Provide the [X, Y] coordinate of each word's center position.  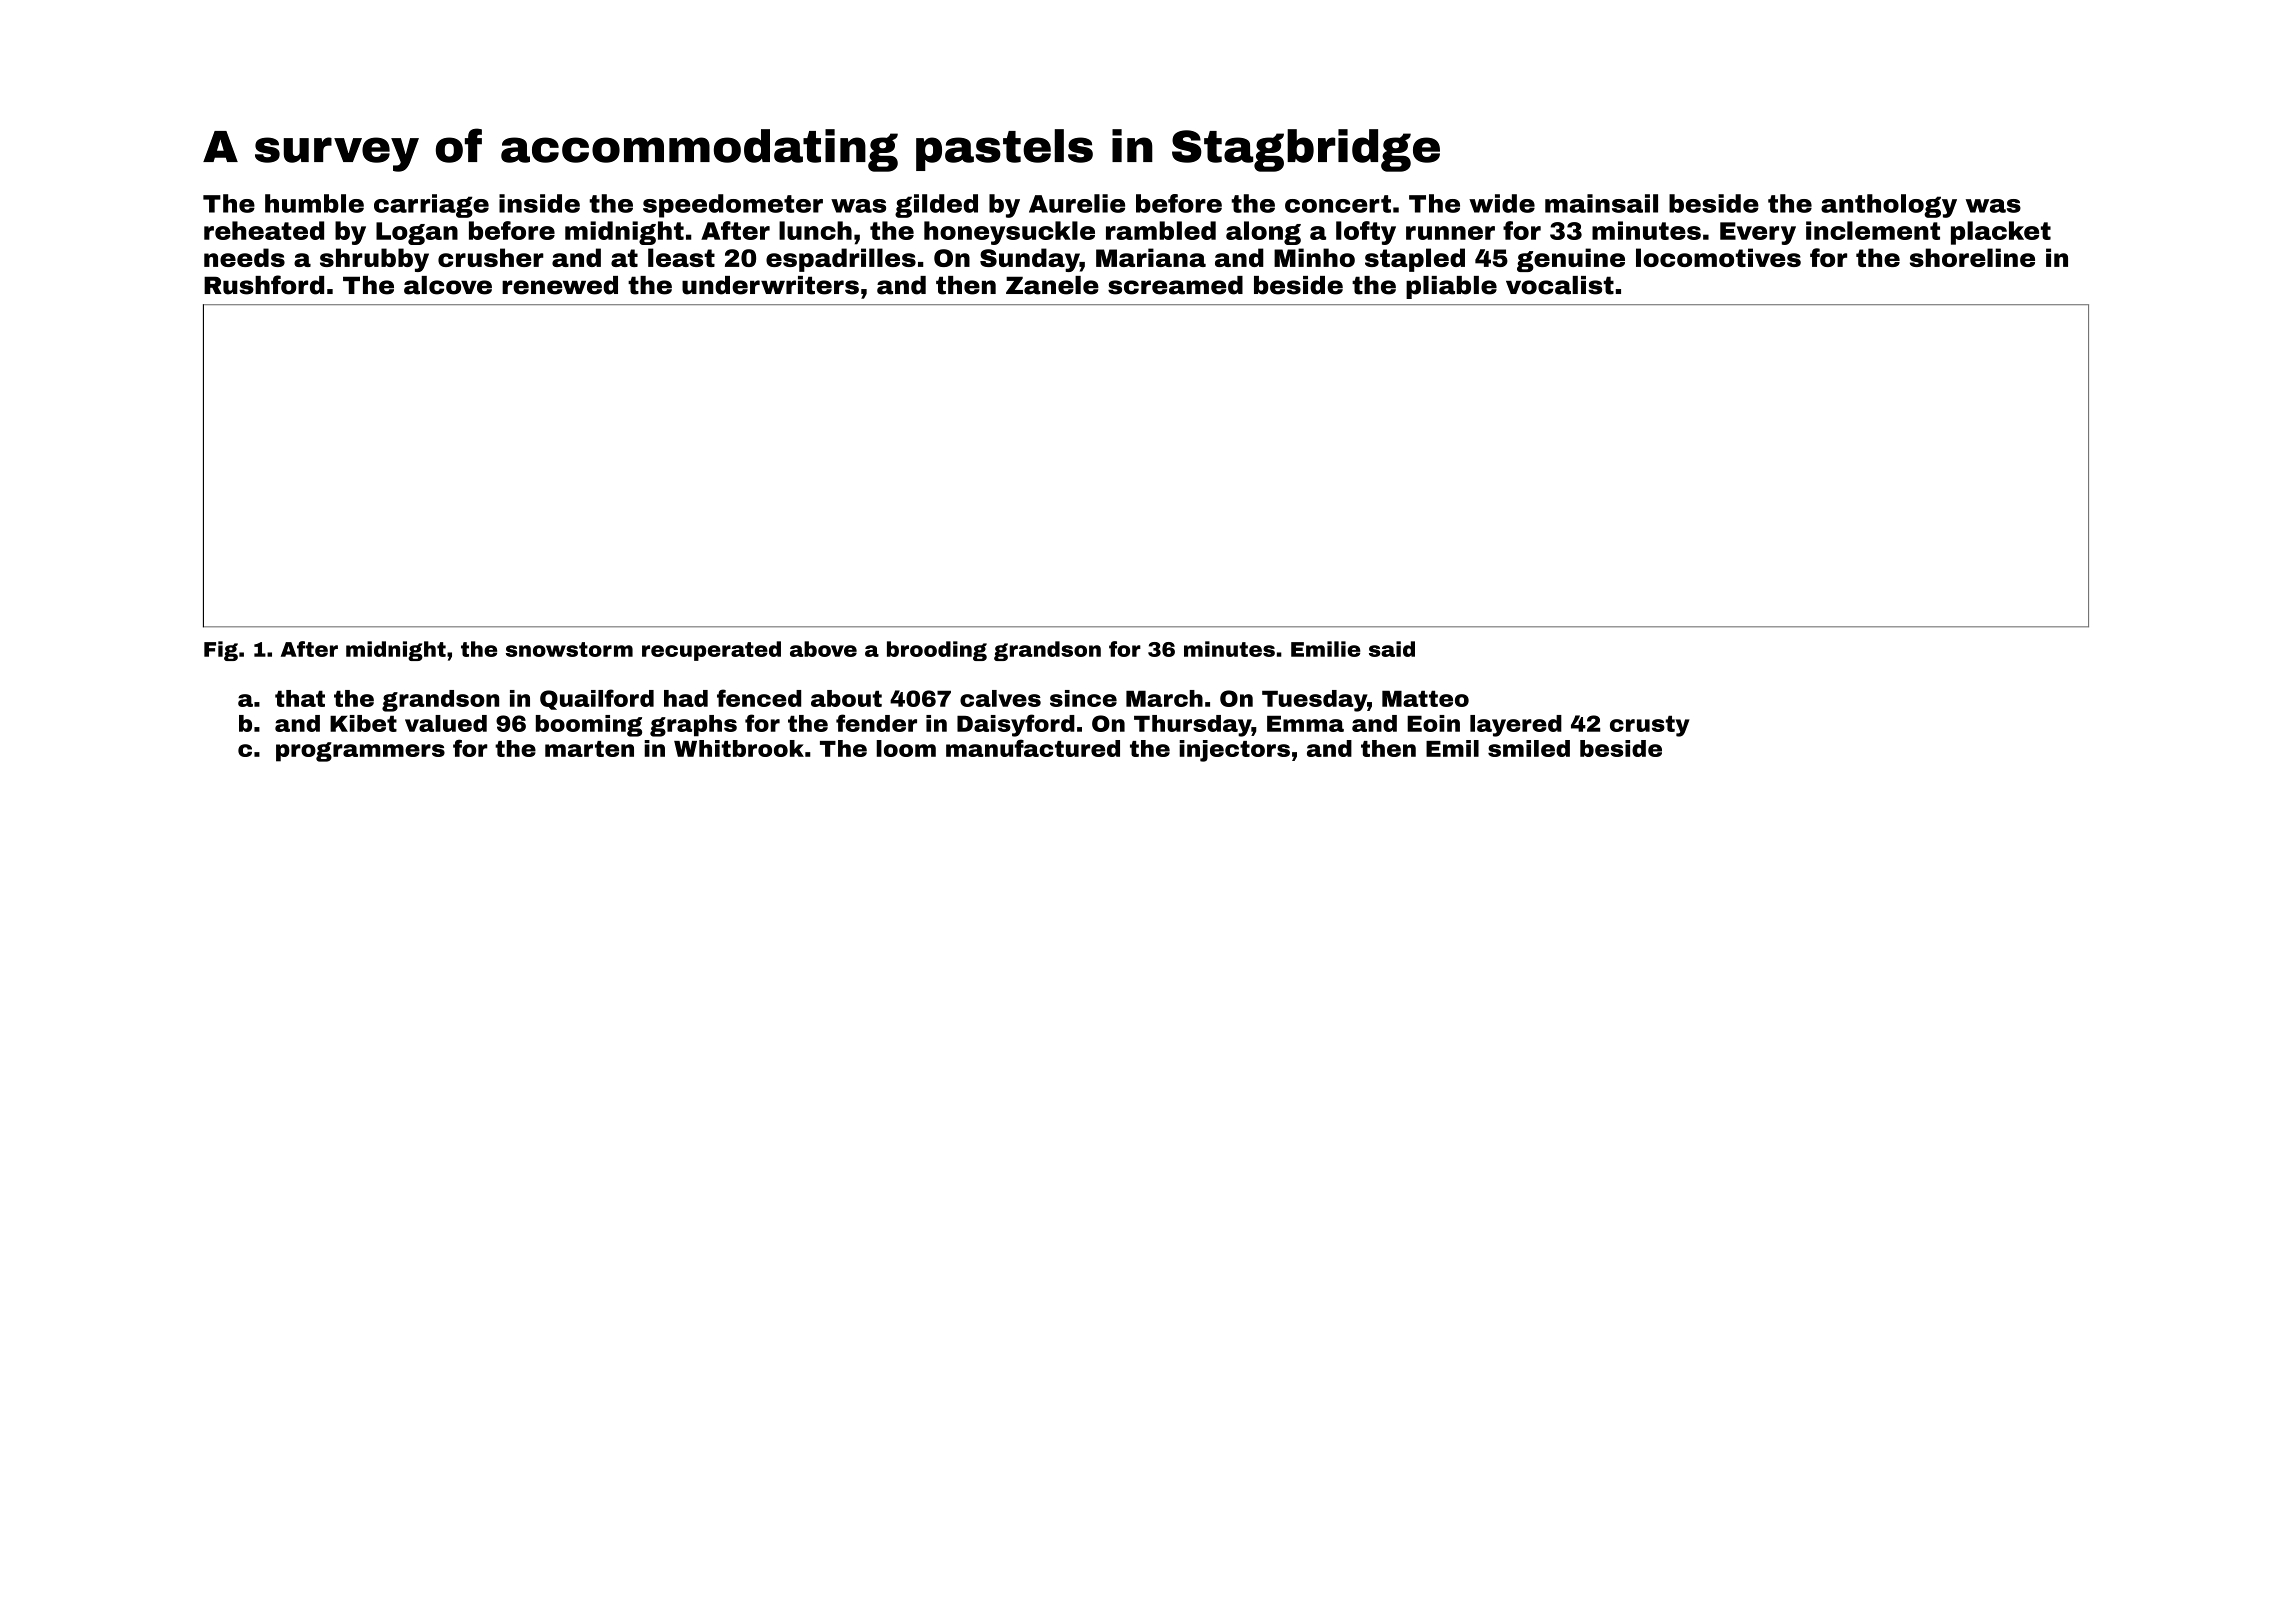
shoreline [1972, 257]
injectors [1234, 751]
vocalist [1560, 285]
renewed [560, 285]
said [1392, 649]
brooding [937, 651]
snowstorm [569, 649]
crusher [491, 257]
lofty [1366, 233]
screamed [1175, 285]
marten [589, 749]
